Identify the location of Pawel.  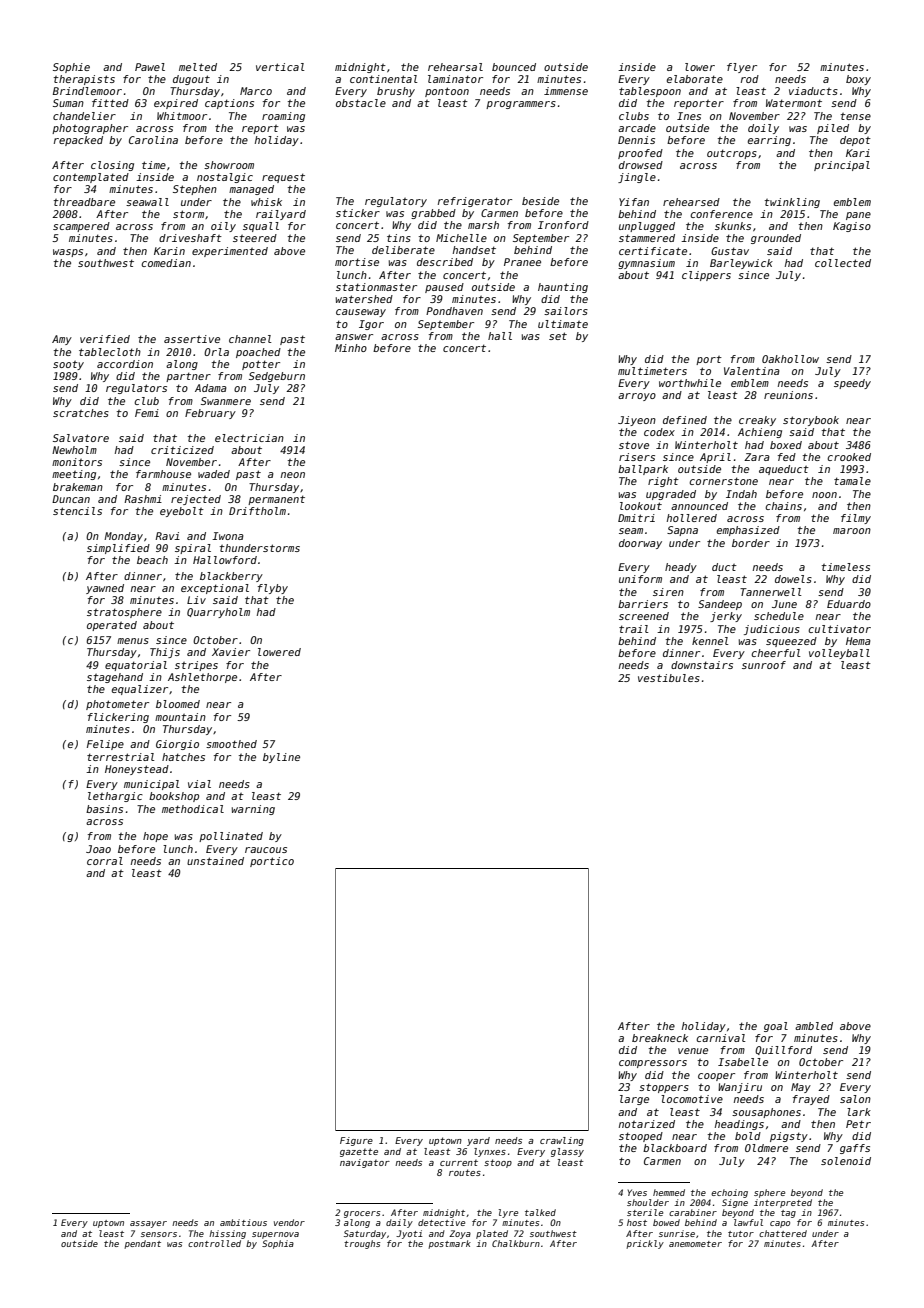
(150, 67).
